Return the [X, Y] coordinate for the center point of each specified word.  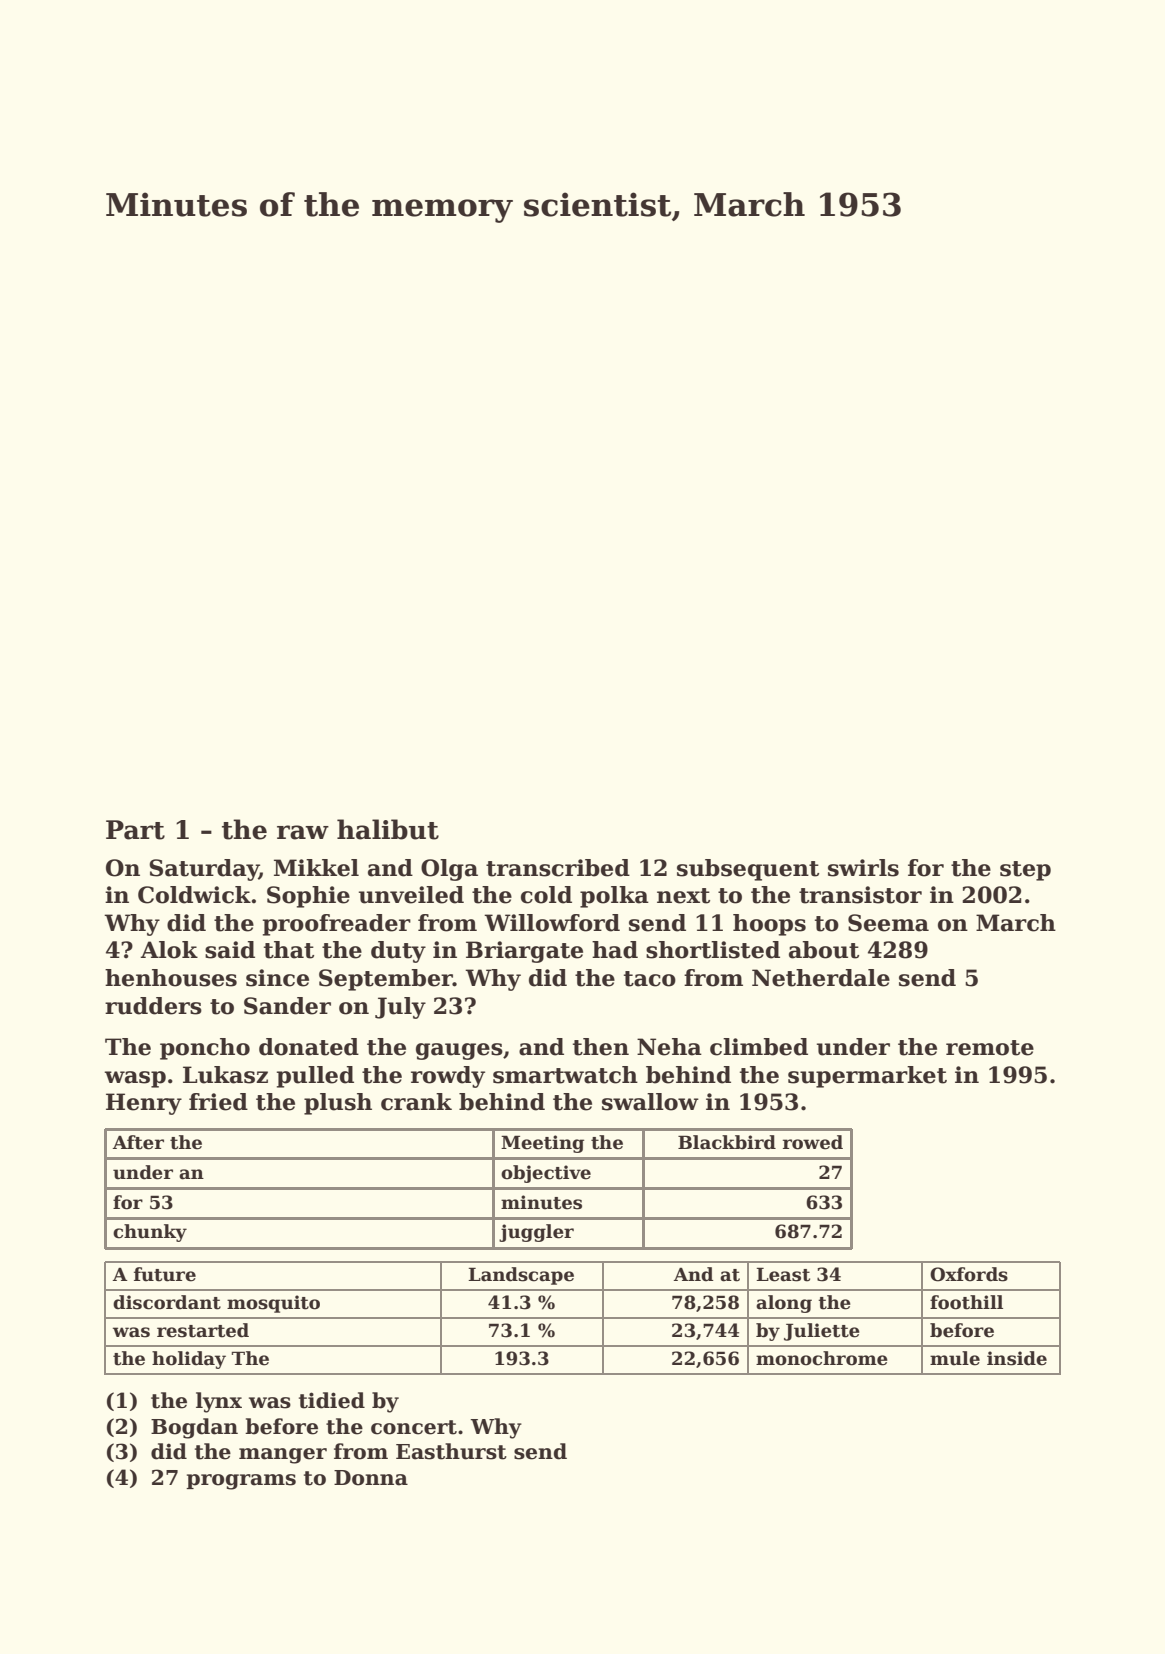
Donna [371, 1478]
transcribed [558, 868]
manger [283, 1456]
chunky [150, 1233]
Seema [888, 923]
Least [783, 1274]
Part [135, 830]
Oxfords [969, 1274]
